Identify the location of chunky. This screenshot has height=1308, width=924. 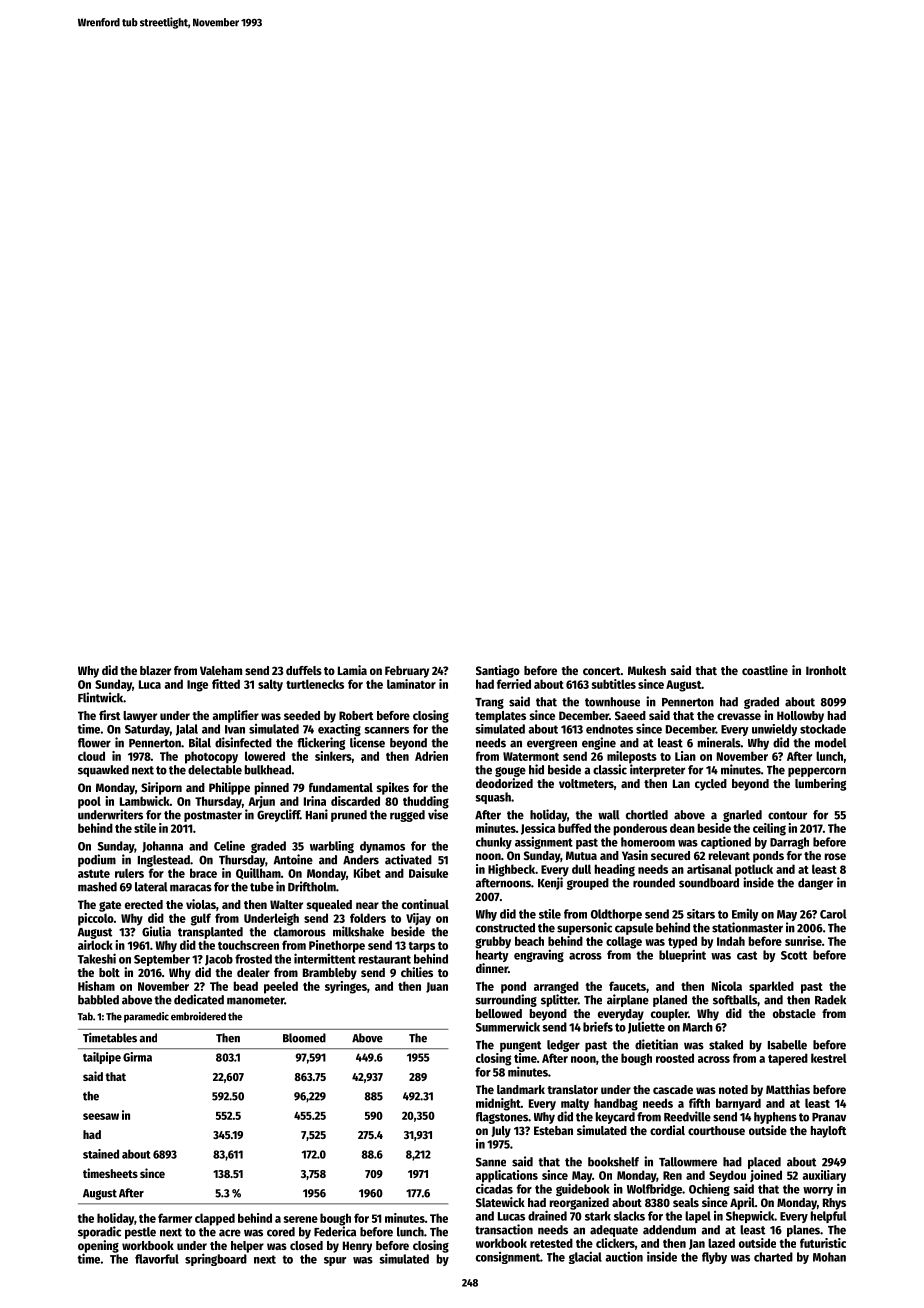
(494, 843).
